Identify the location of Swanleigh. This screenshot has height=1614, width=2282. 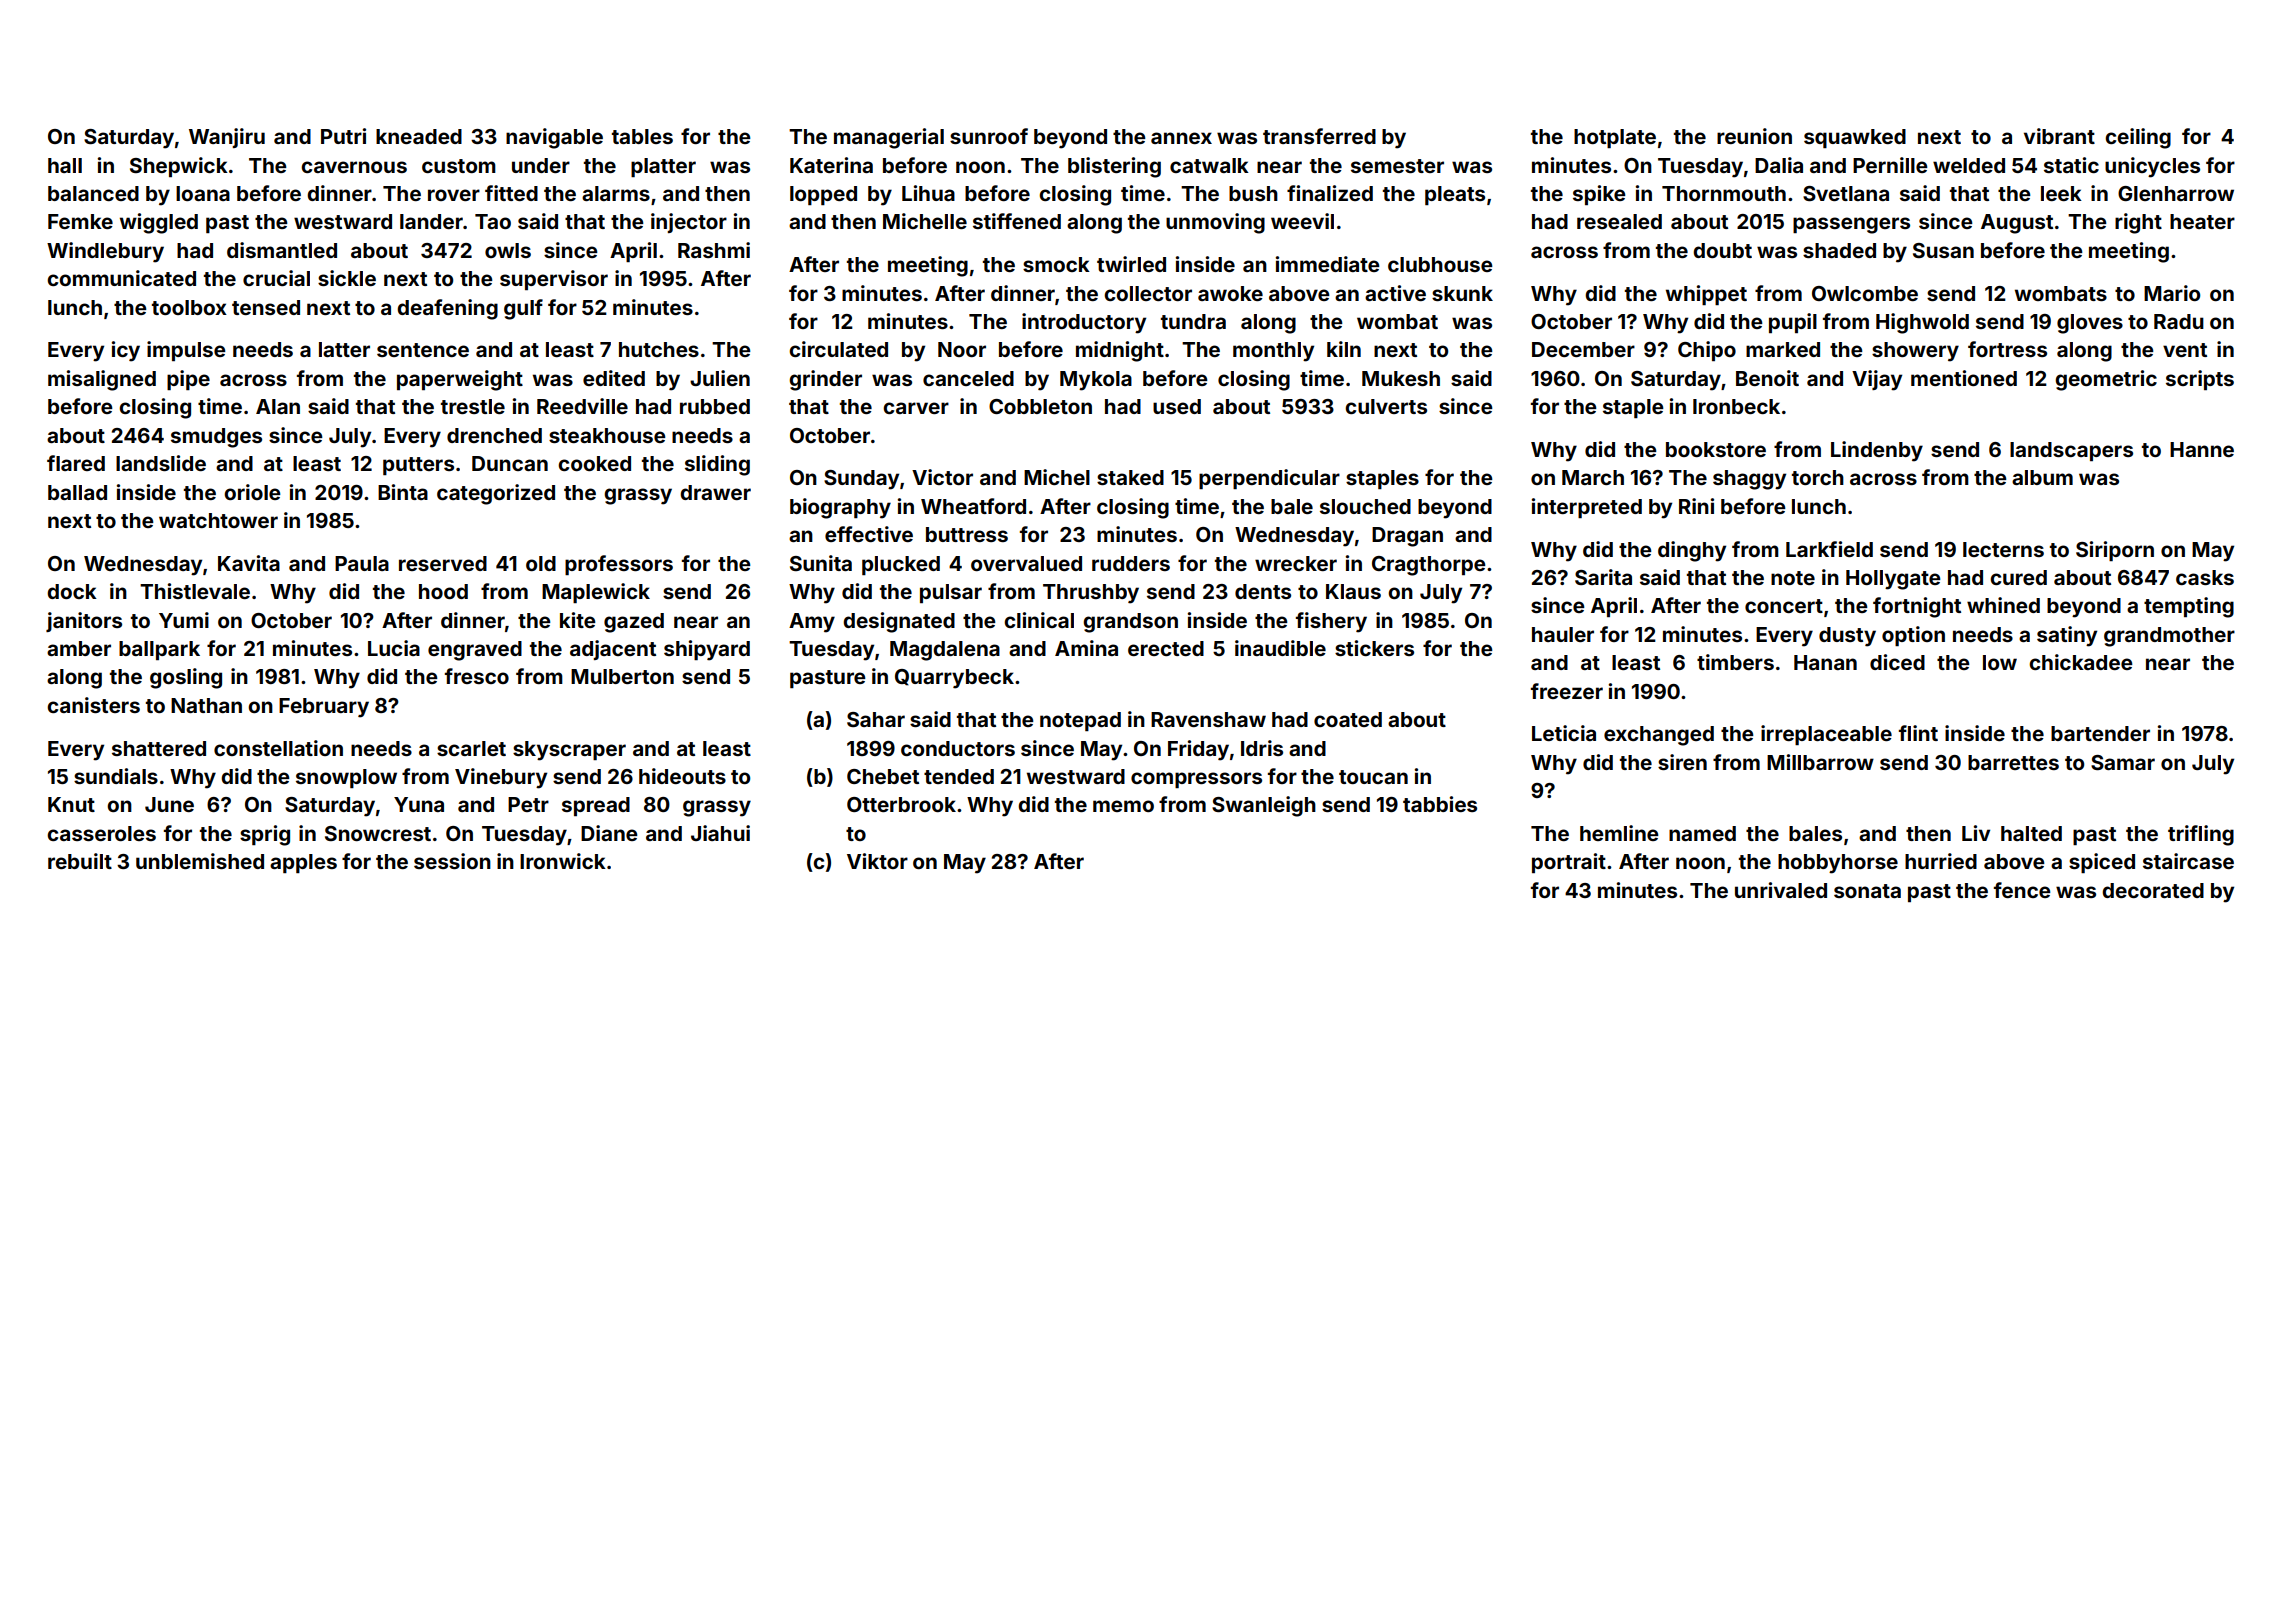
(1264, 806).
